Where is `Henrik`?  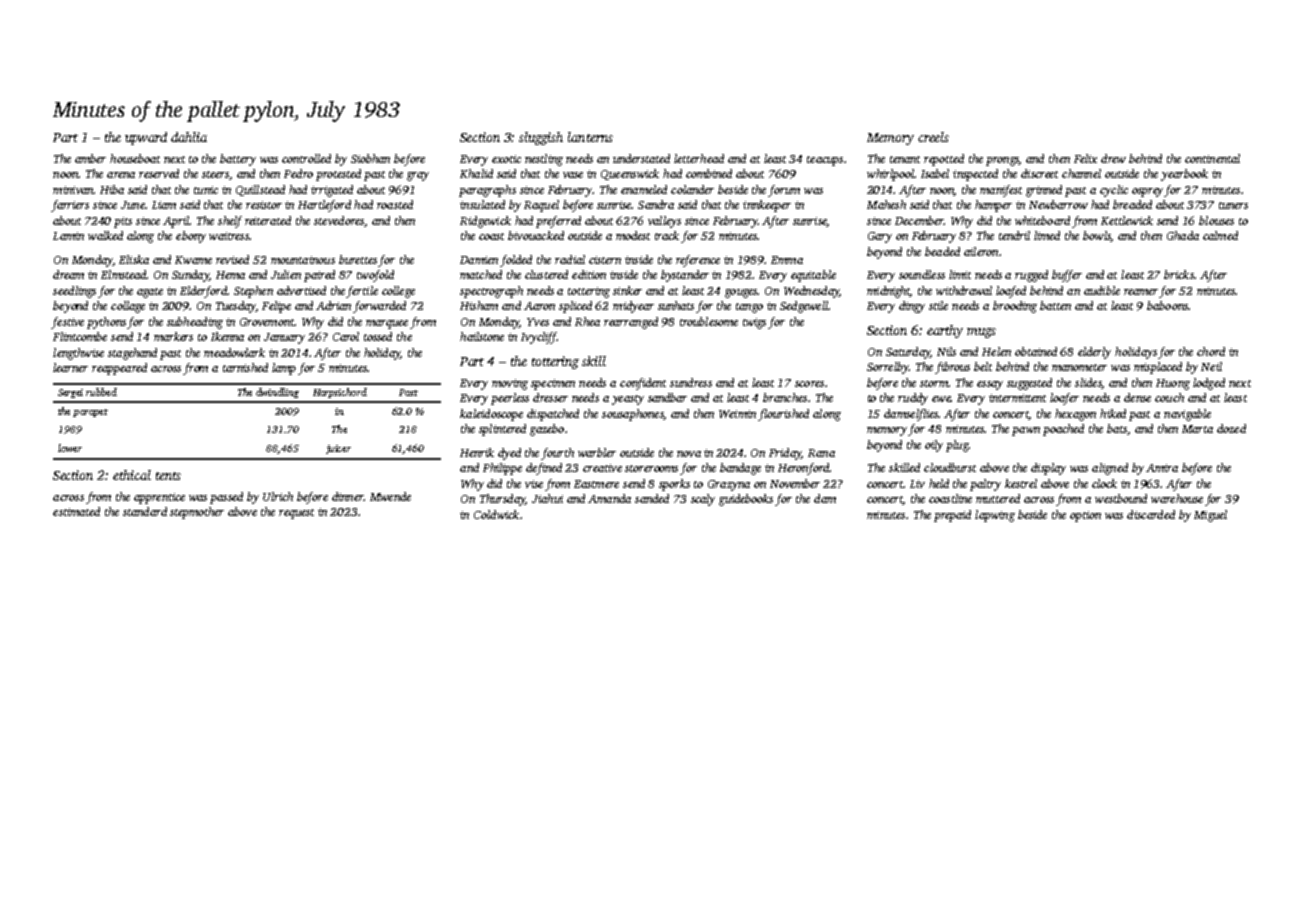
Henrik is located at coordinates (477, 452).
